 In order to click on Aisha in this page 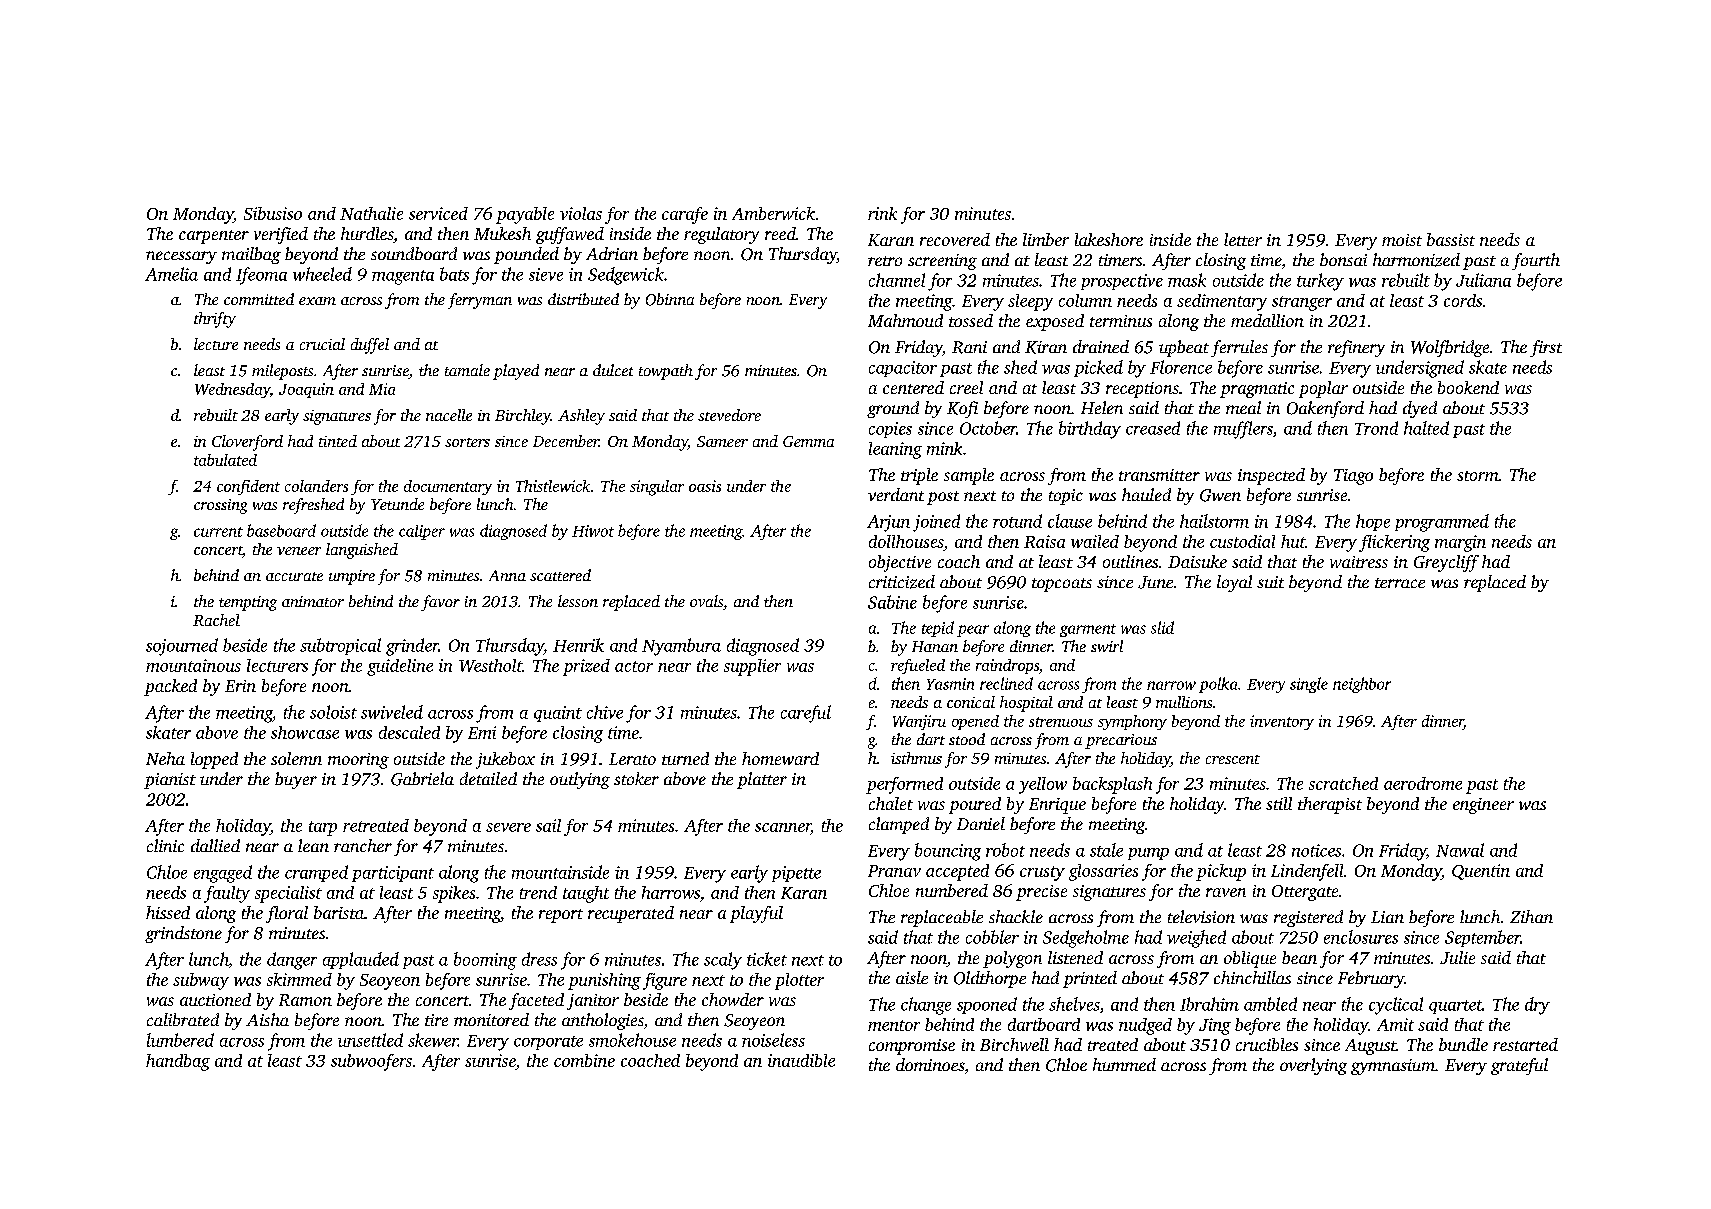, I will do `click(267, 1019)`.
